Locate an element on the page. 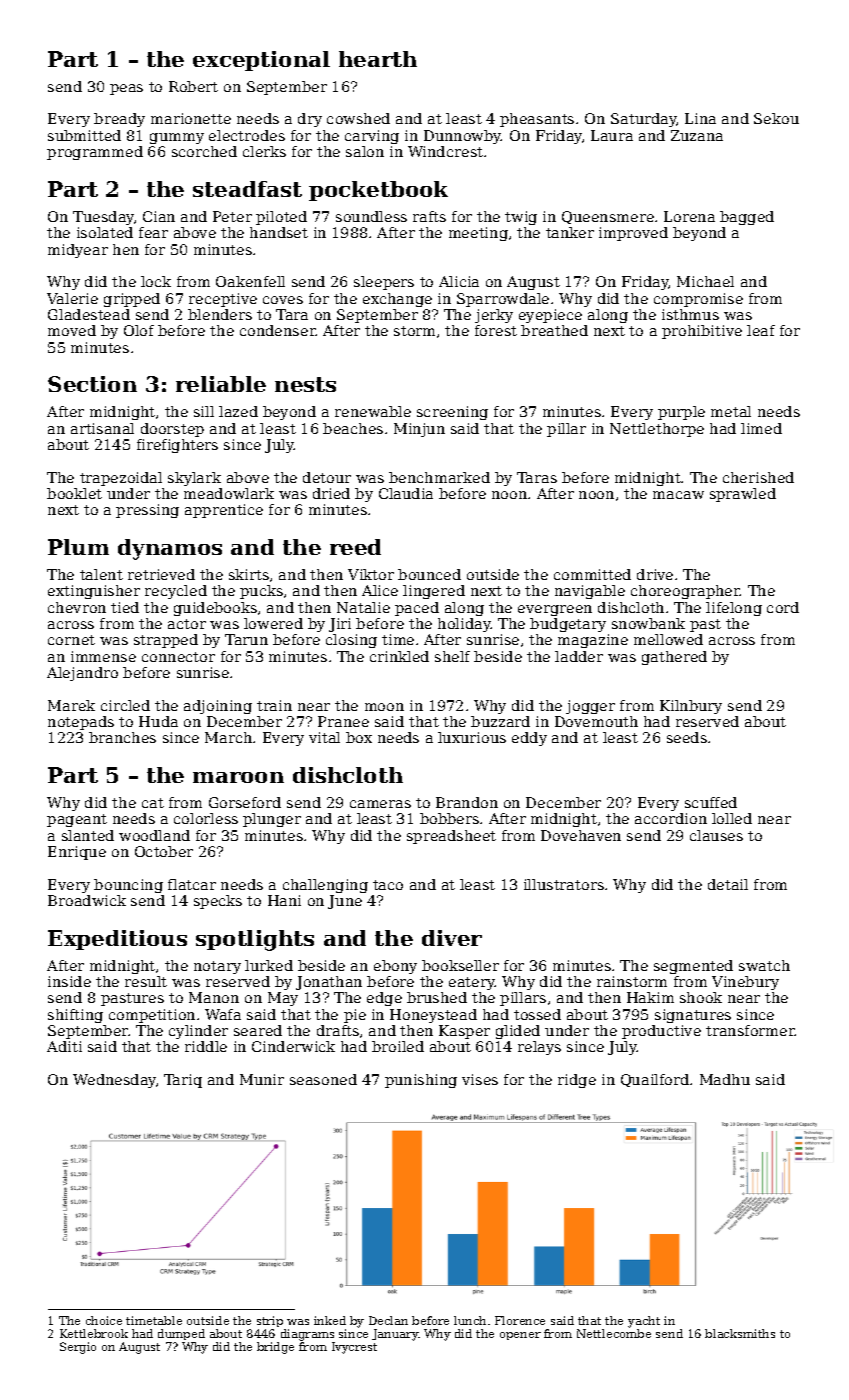 Image resolution: width=849 pixels, height=1400 pixels. Nettlecombe is located at coordinates (614, 1333).
